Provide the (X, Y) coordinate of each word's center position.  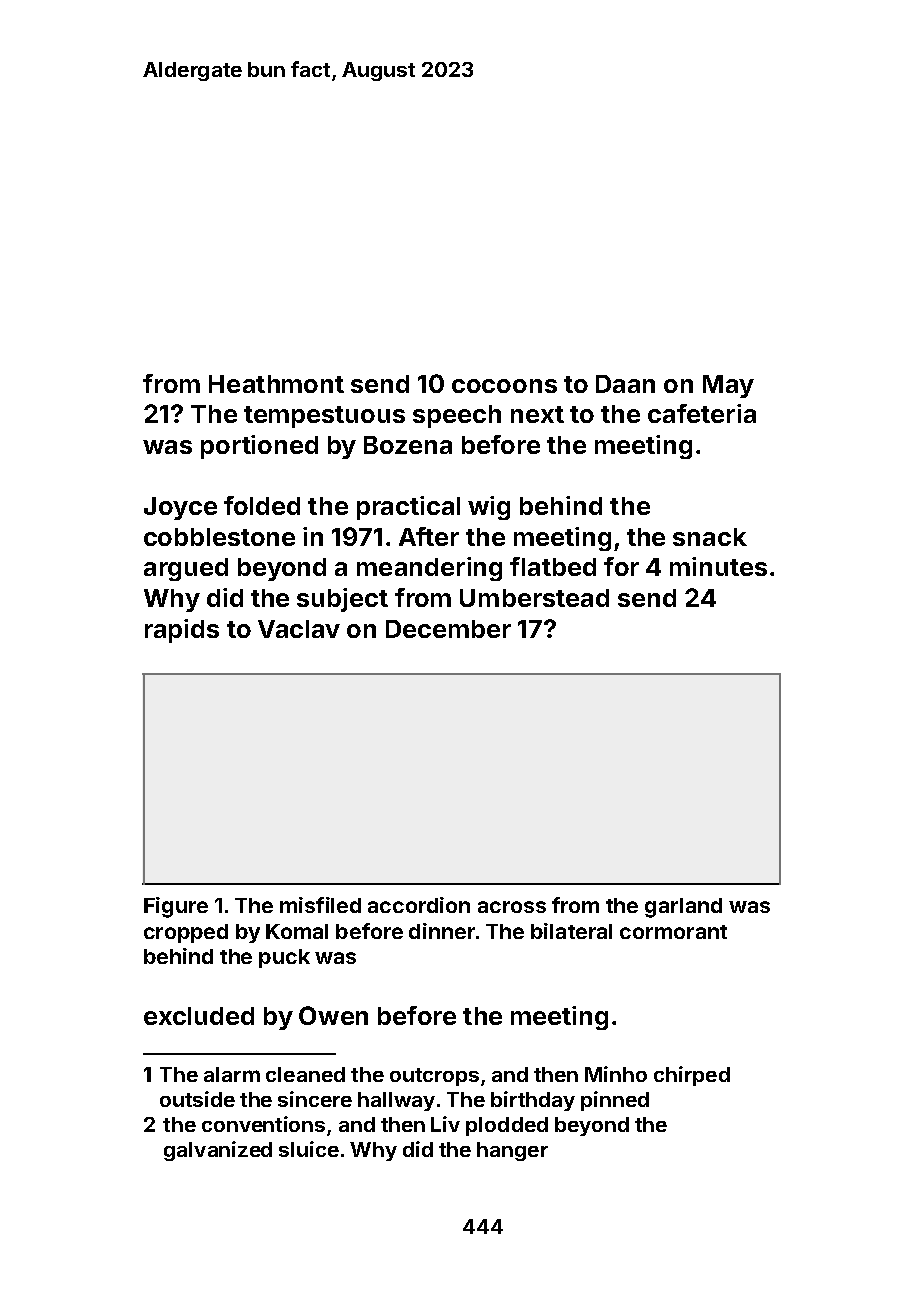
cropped (186, 933)
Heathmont (276, 384)
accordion (419, 905)
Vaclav (299, 629)
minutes (718, 566)
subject (342, 600)
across (512, 907)
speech (457, 416)
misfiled (320, 905)
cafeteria (702, 413)
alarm (232, 1074)
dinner (442, 931)
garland (683, 908)
